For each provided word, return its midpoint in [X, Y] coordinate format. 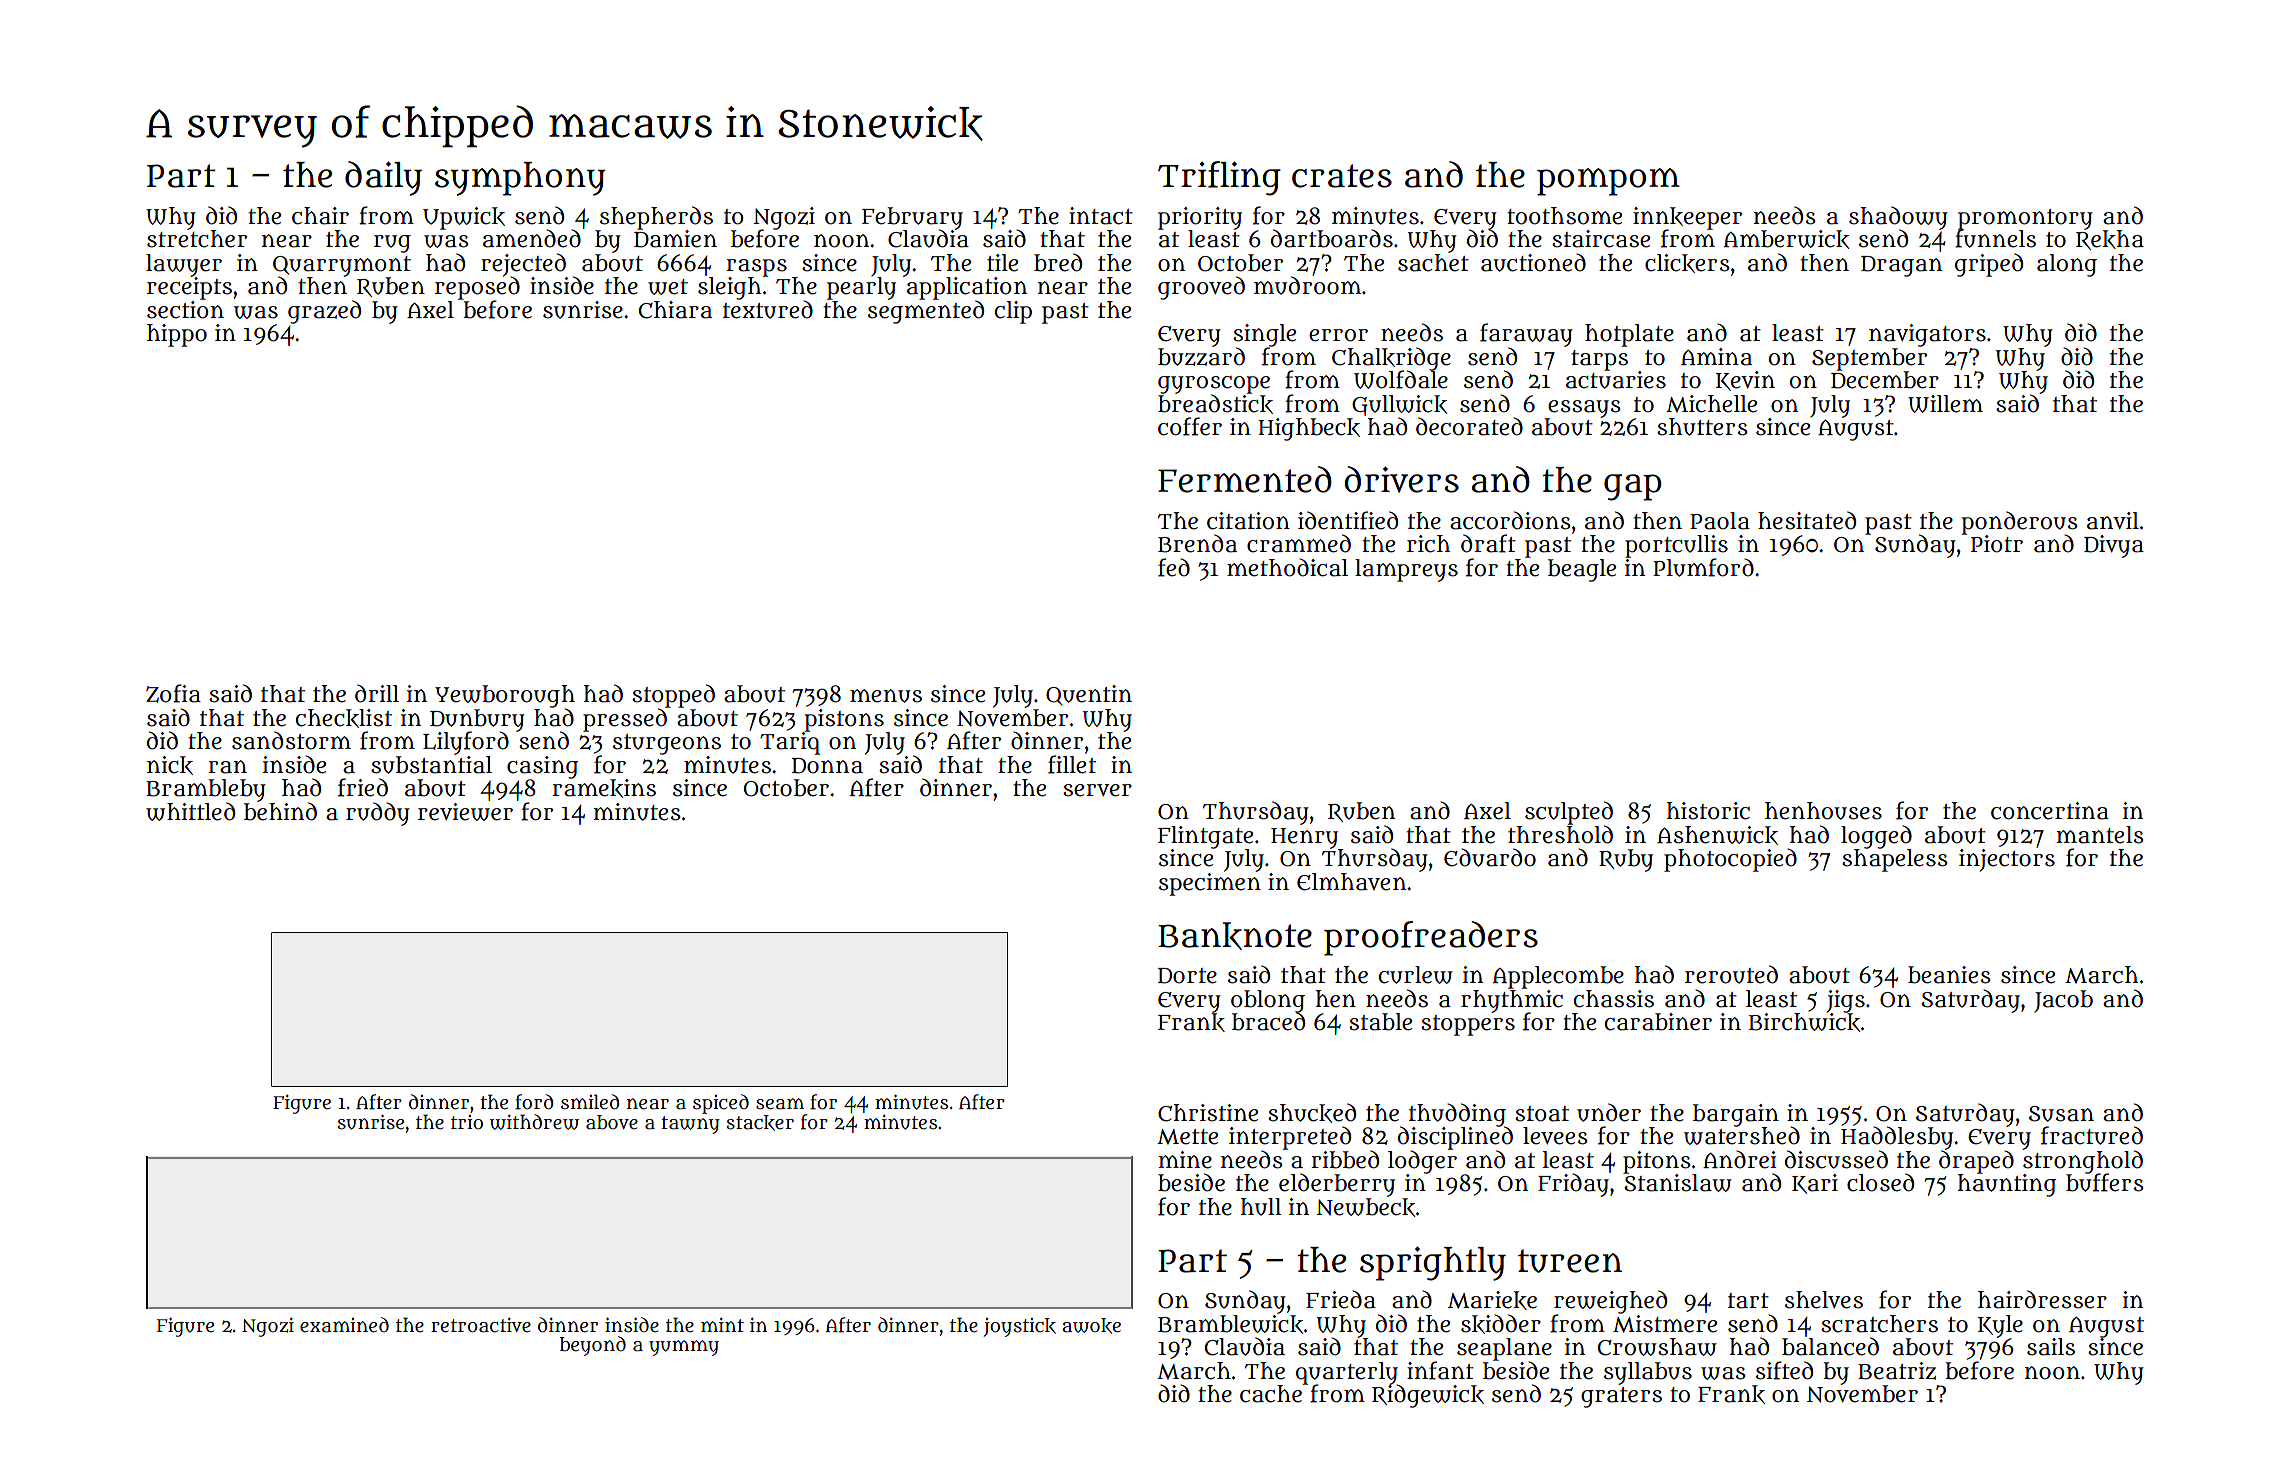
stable [1380, 1022]
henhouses [1823, 811]
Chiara [675, 310]
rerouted [1731, 974]
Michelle [1711, 404]
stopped [673, 696]
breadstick [1215, 404]
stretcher [197, 239]
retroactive [481, 1325]
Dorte [1187, 976]
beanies [1949, 975]
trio [467, 1122]
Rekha [2110, 240]
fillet [1072, 764]
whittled [190, 811]
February [912, 218]
